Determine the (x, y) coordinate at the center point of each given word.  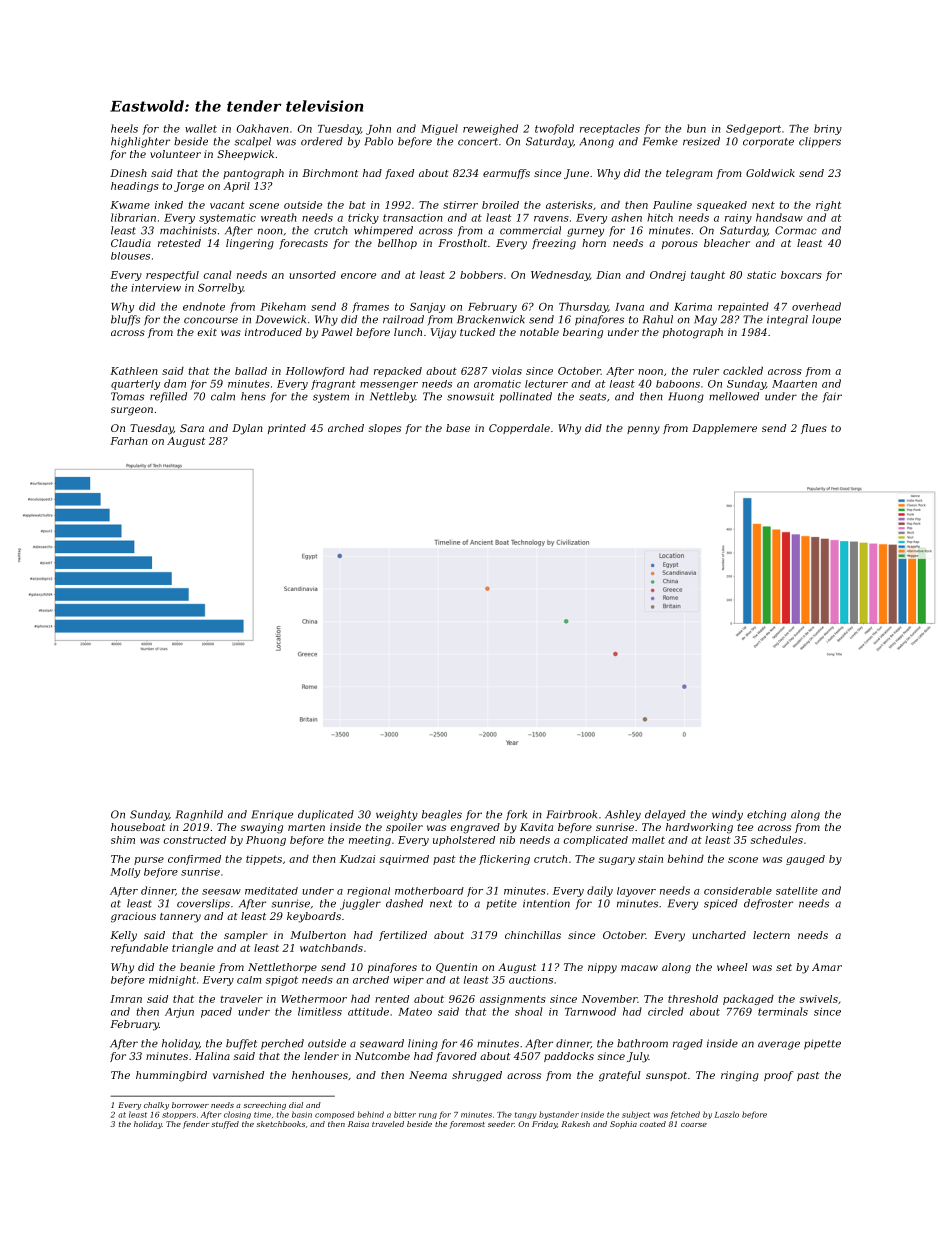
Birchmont (330, 173)
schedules (777, 840)
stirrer (460, 205)
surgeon (132, 411)
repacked (398, 372)
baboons (678, 384)
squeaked (722, 206)
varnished (238, 1075)
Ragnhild (199, 815)
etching (766, 815)
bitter (405, 1114)
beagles (442, 815)
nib (507, 840)
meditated (271, 891)
